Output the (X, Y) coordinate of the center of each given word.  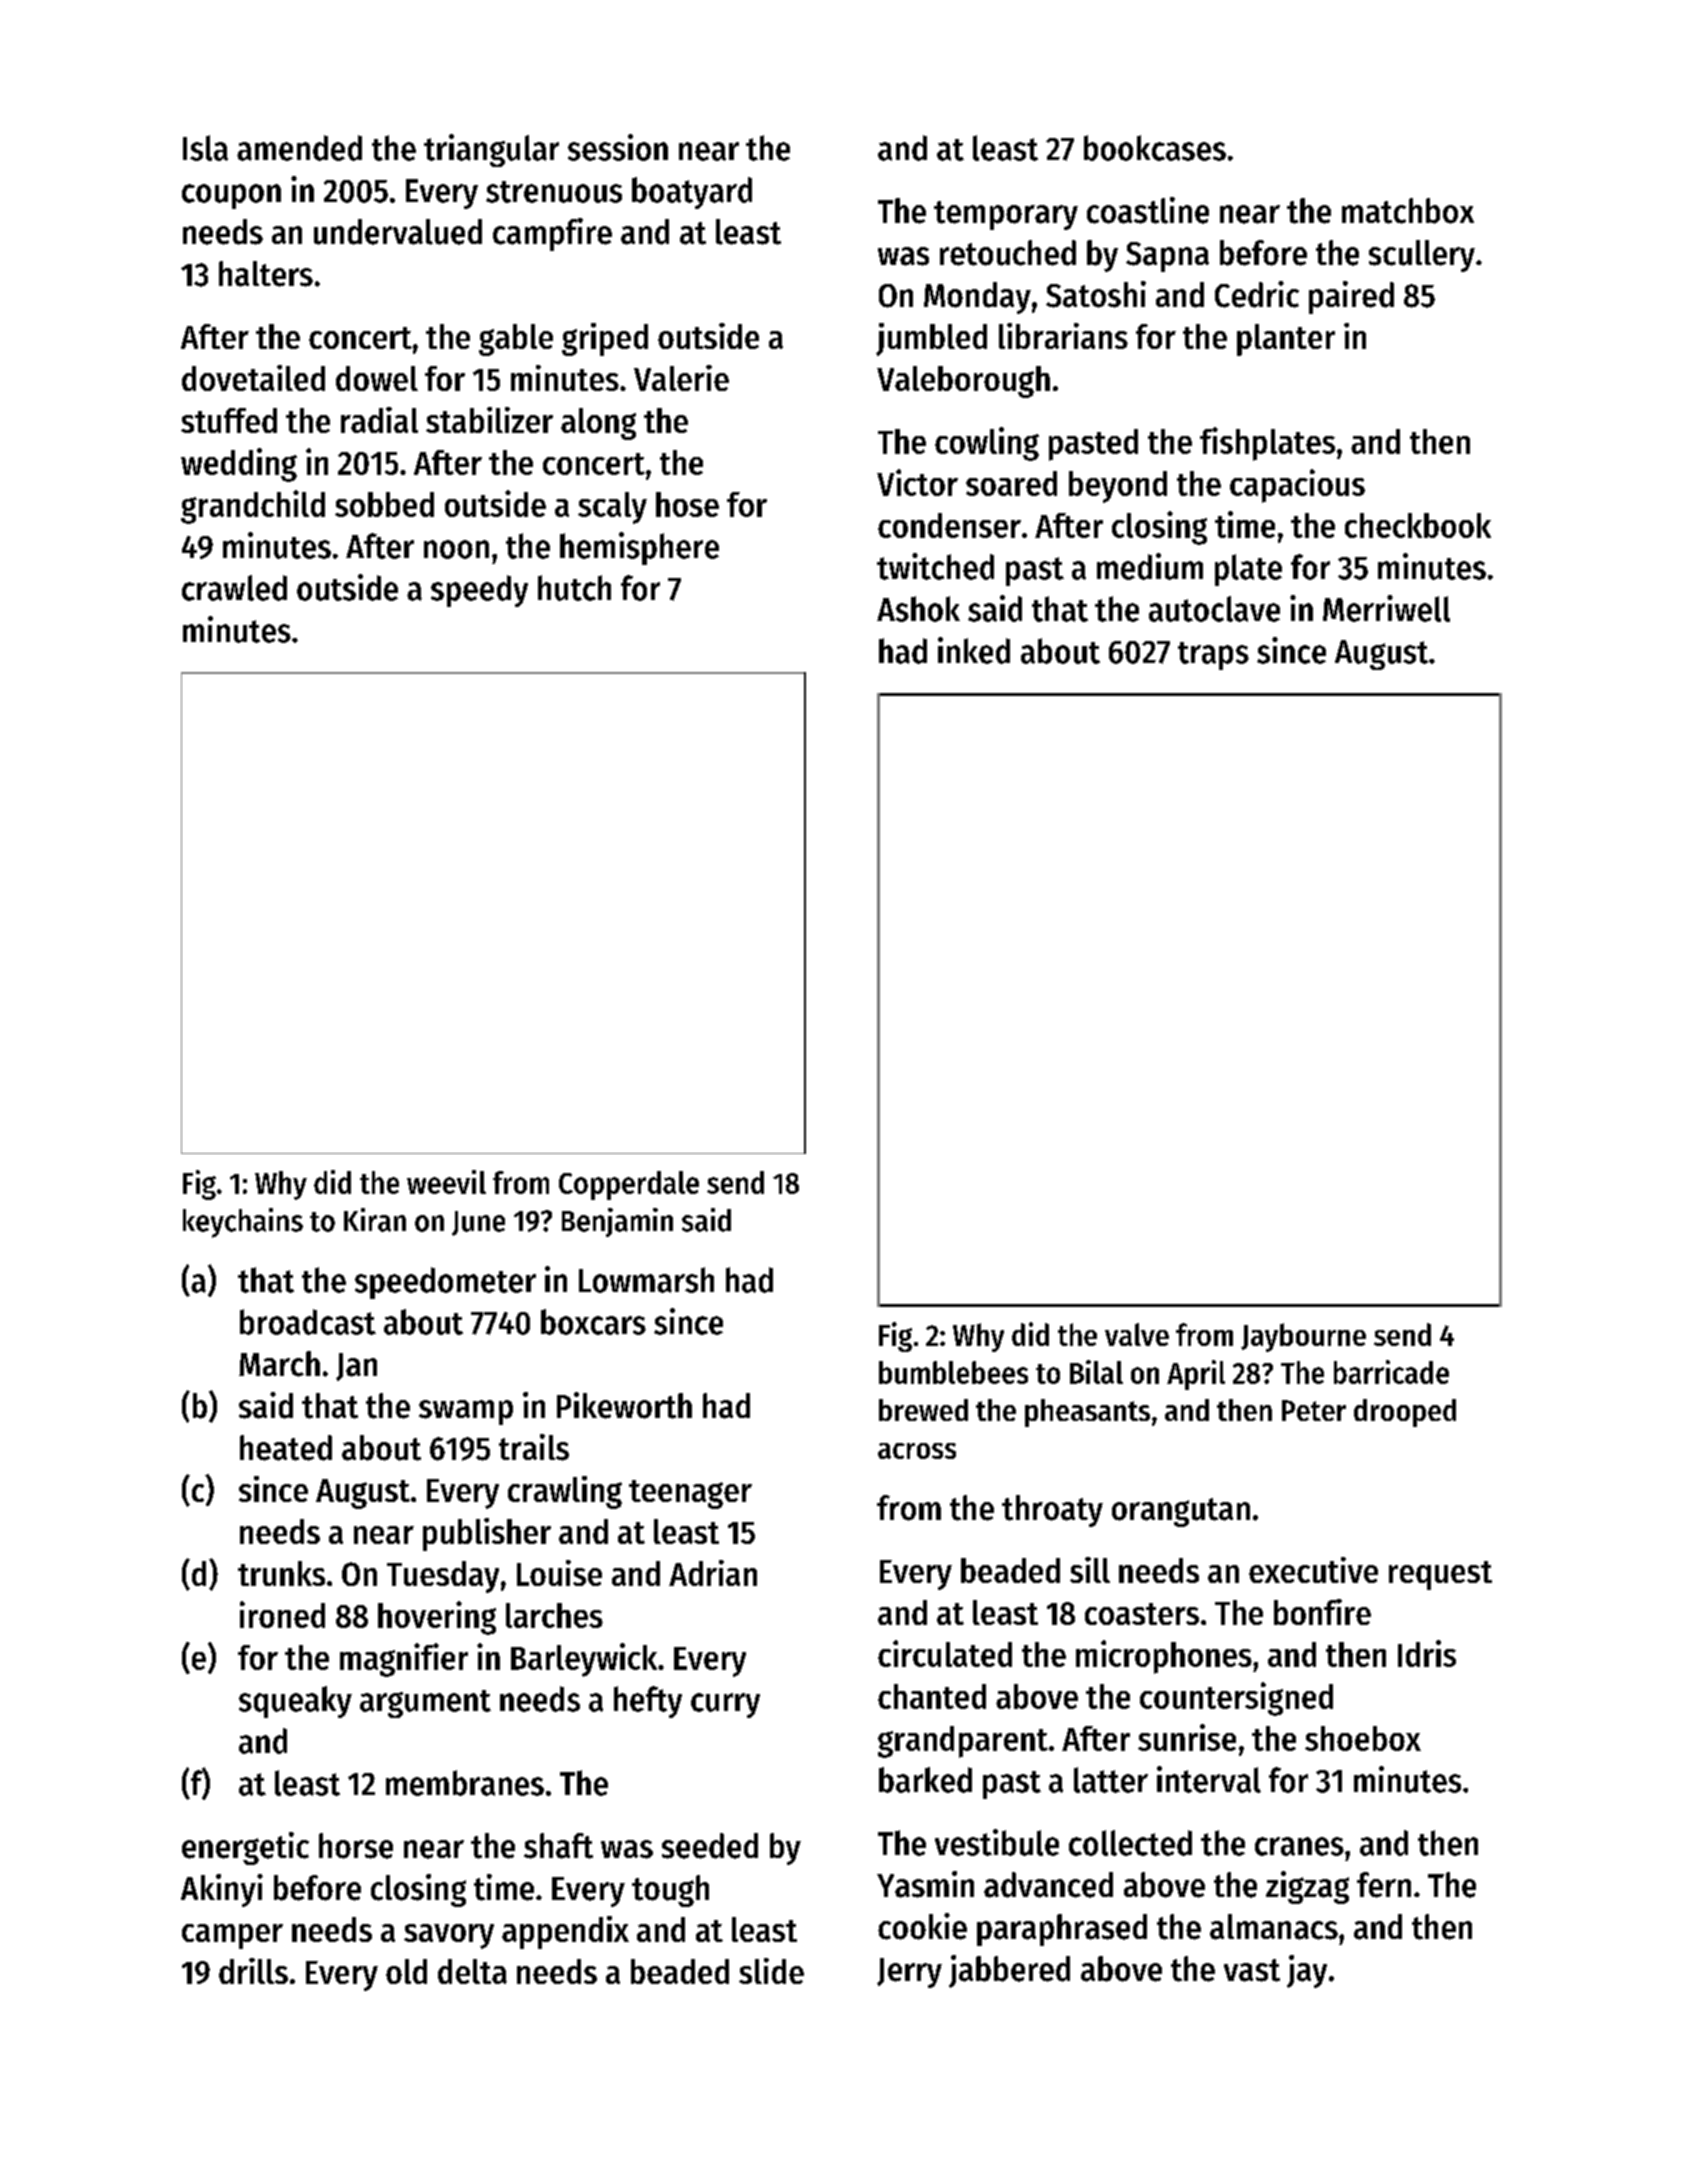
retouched (1008, 253)
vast (1252, 1970)
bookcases (1155, 148)
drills (253, 1971)
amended (299, 148)
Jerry (909, 1973)
